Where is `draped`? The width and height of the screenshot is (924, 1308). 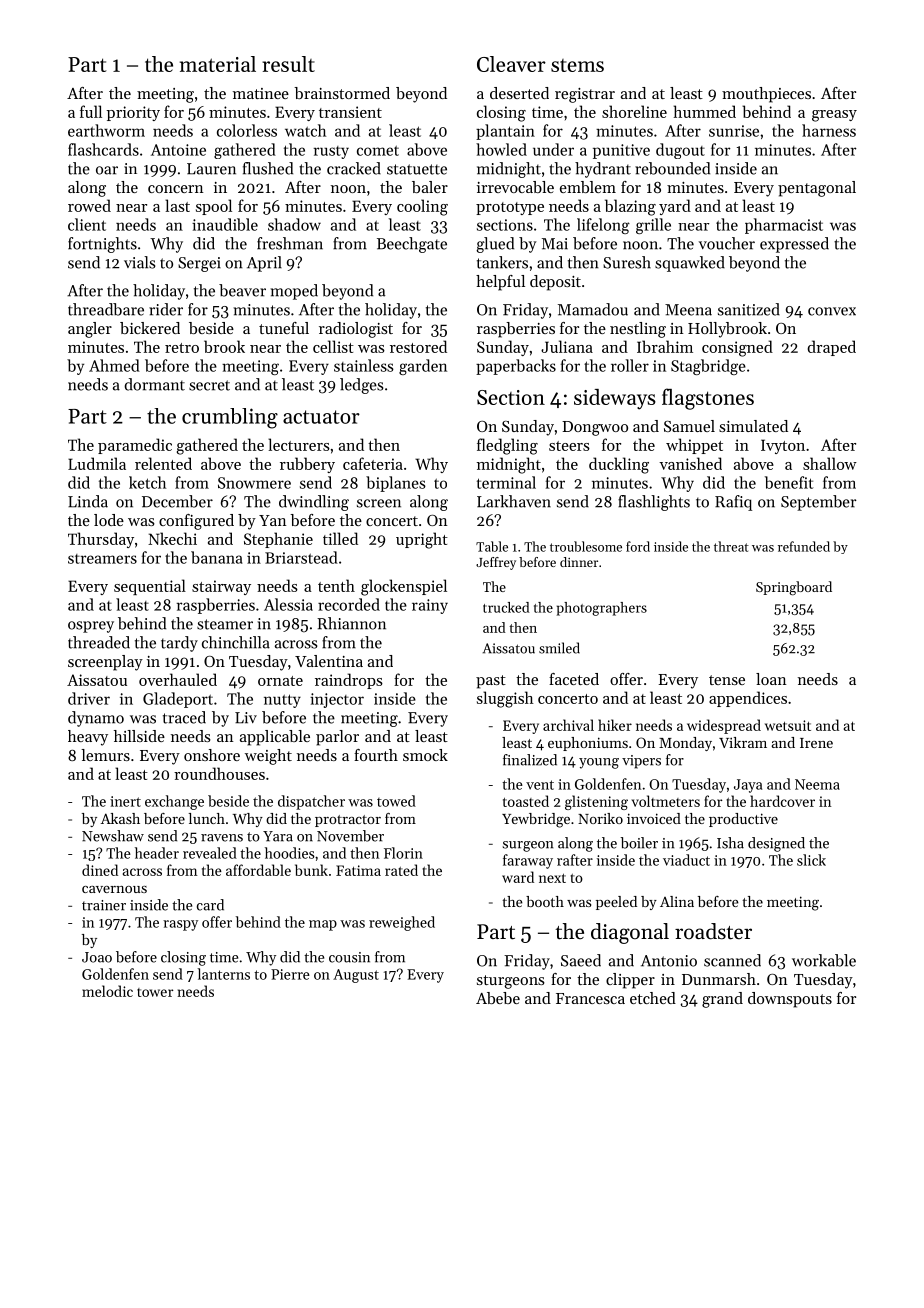 draped is located at coordinates (832, 348).
